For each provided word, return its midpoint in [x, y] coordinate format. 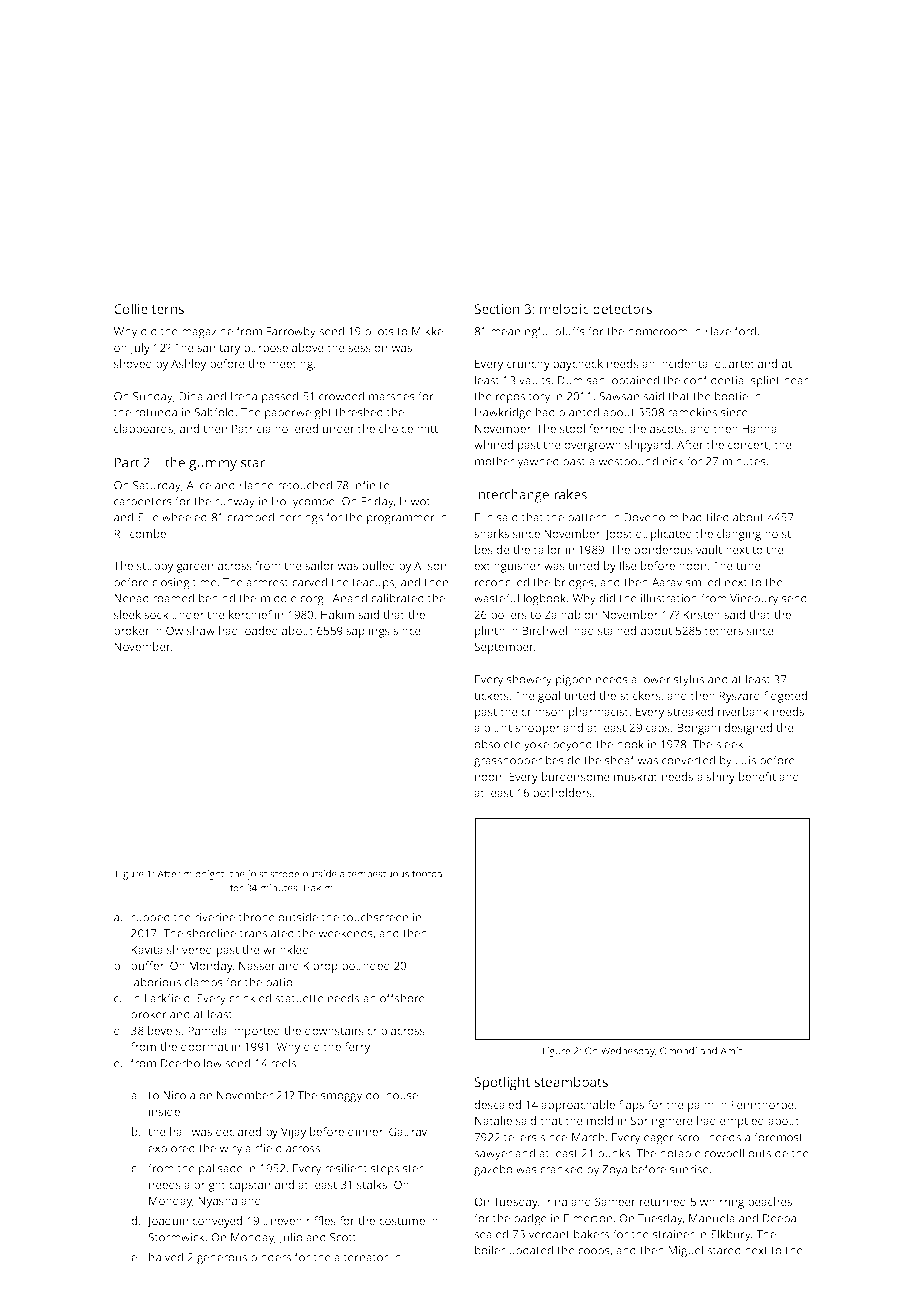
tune [748, 566]
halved [166, 1257]
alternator [361, 1257]
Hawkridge [503, 413]
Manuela [712, 1218]
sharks [491, 533]
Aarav [667, 582]
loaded [260, 630]
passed [280, 397]
